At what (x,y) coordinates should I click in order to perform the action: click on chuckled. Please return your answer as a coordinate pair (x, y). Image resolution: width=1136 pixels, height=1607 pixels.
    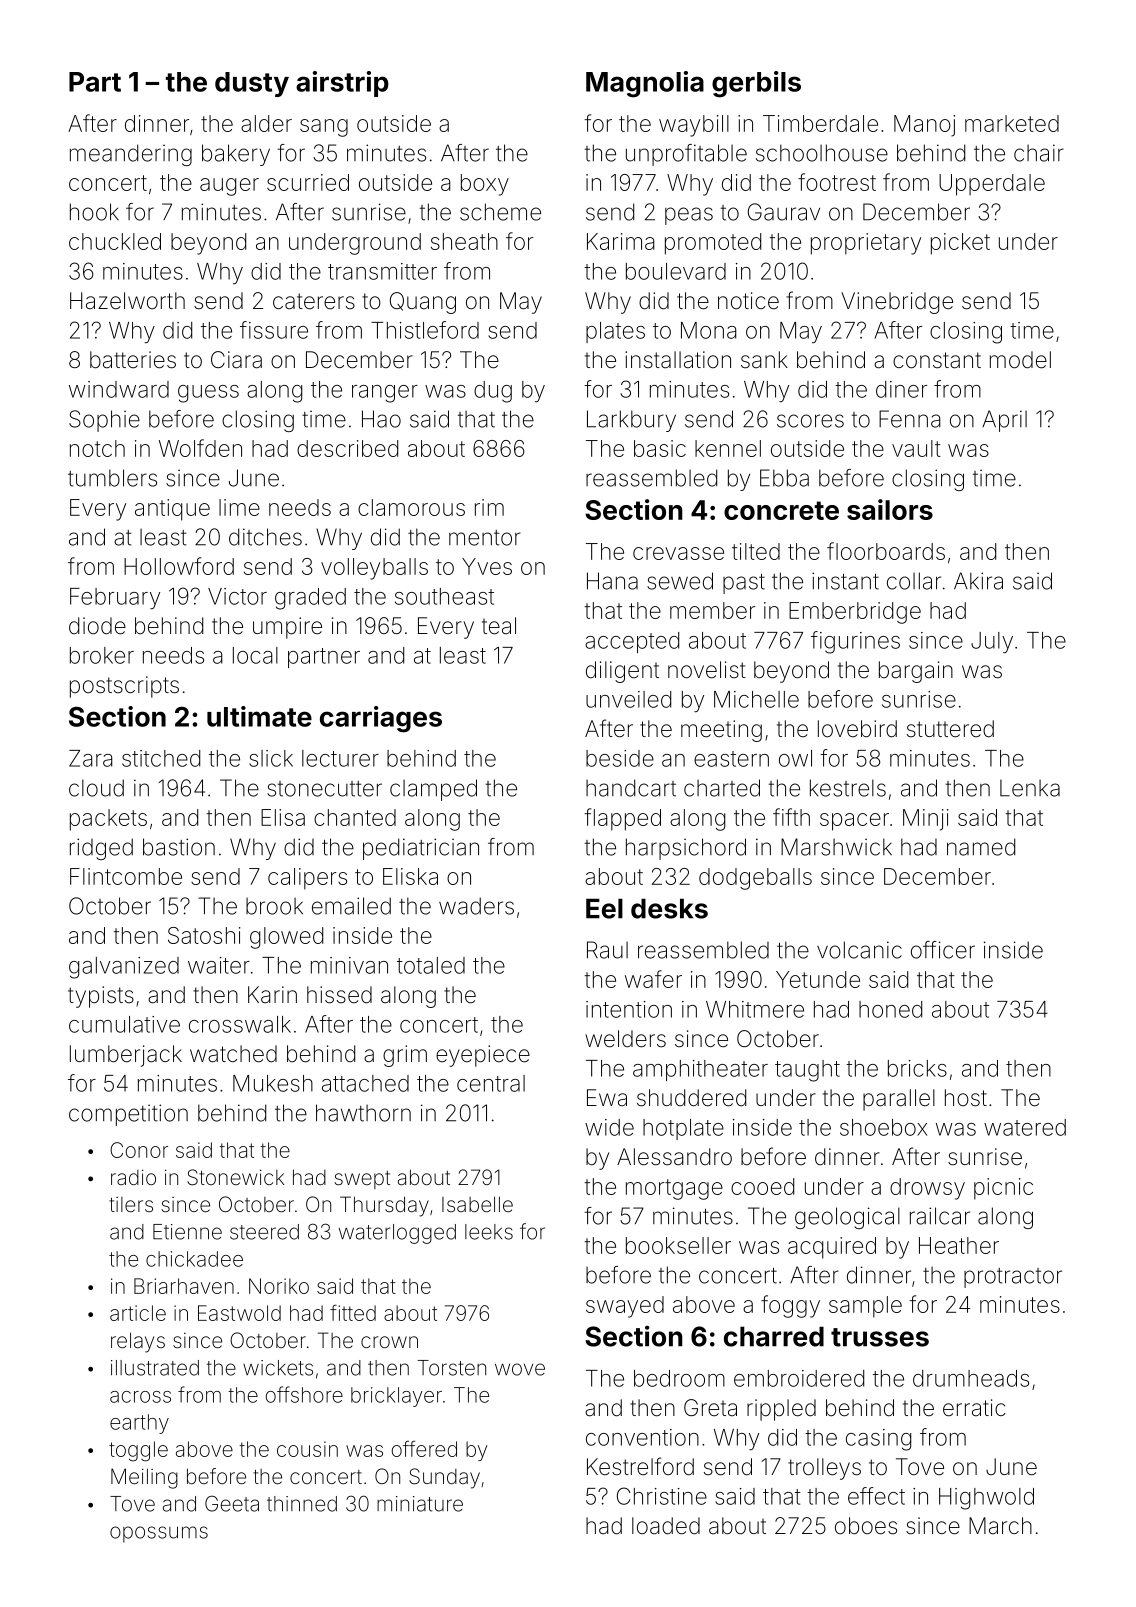
    Looking at the image, I should click on (115, 241).
